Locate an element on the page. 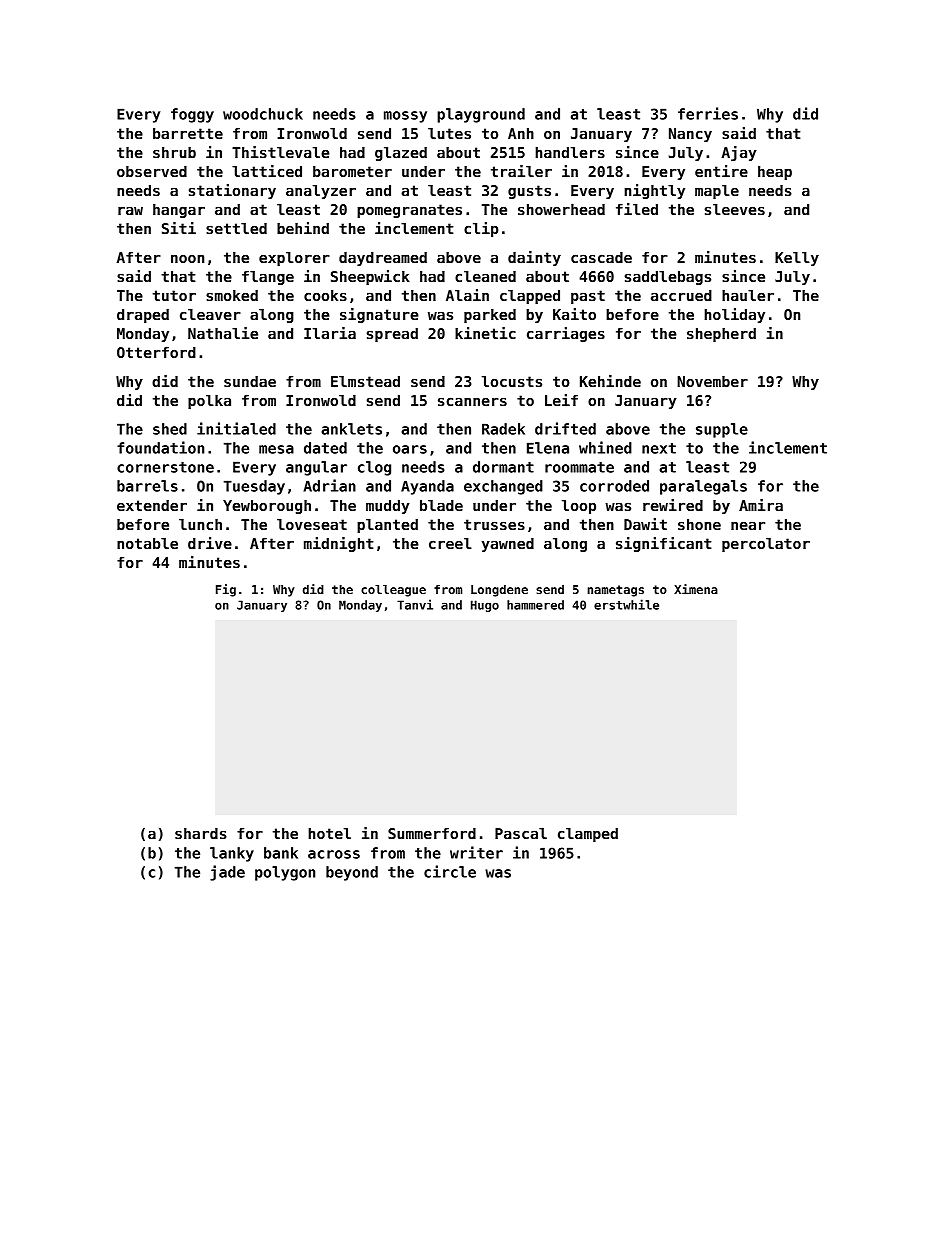  clamped is located at coordinates (588, 835).
